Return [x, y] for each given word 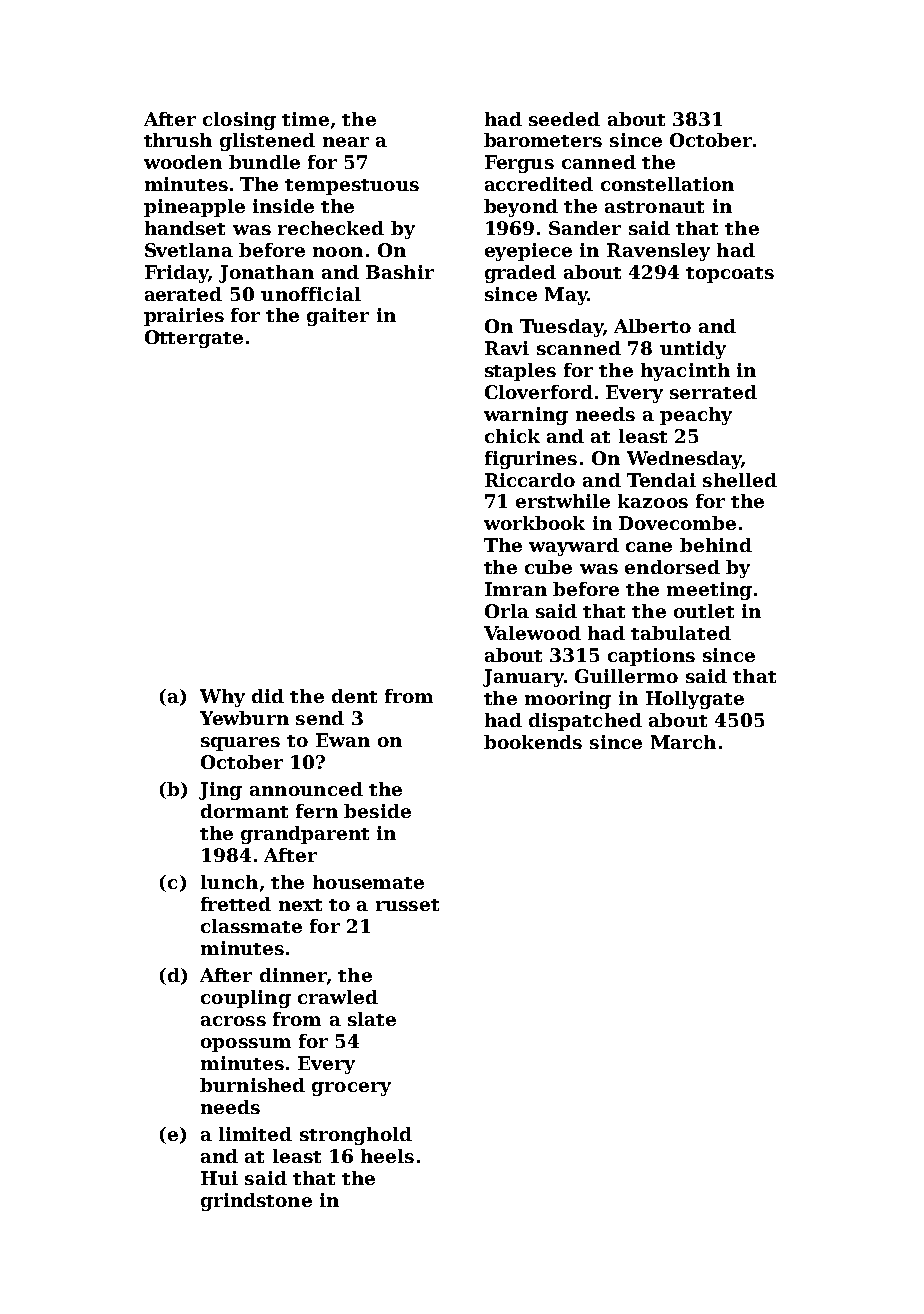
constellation [667, 184]
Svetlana [189, 250]
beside [377, 811]
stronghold [356, 1136]
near [346, 142]
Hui [219, 1178]
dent [354, 696]
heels [387, 1156]
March [683, 742]
